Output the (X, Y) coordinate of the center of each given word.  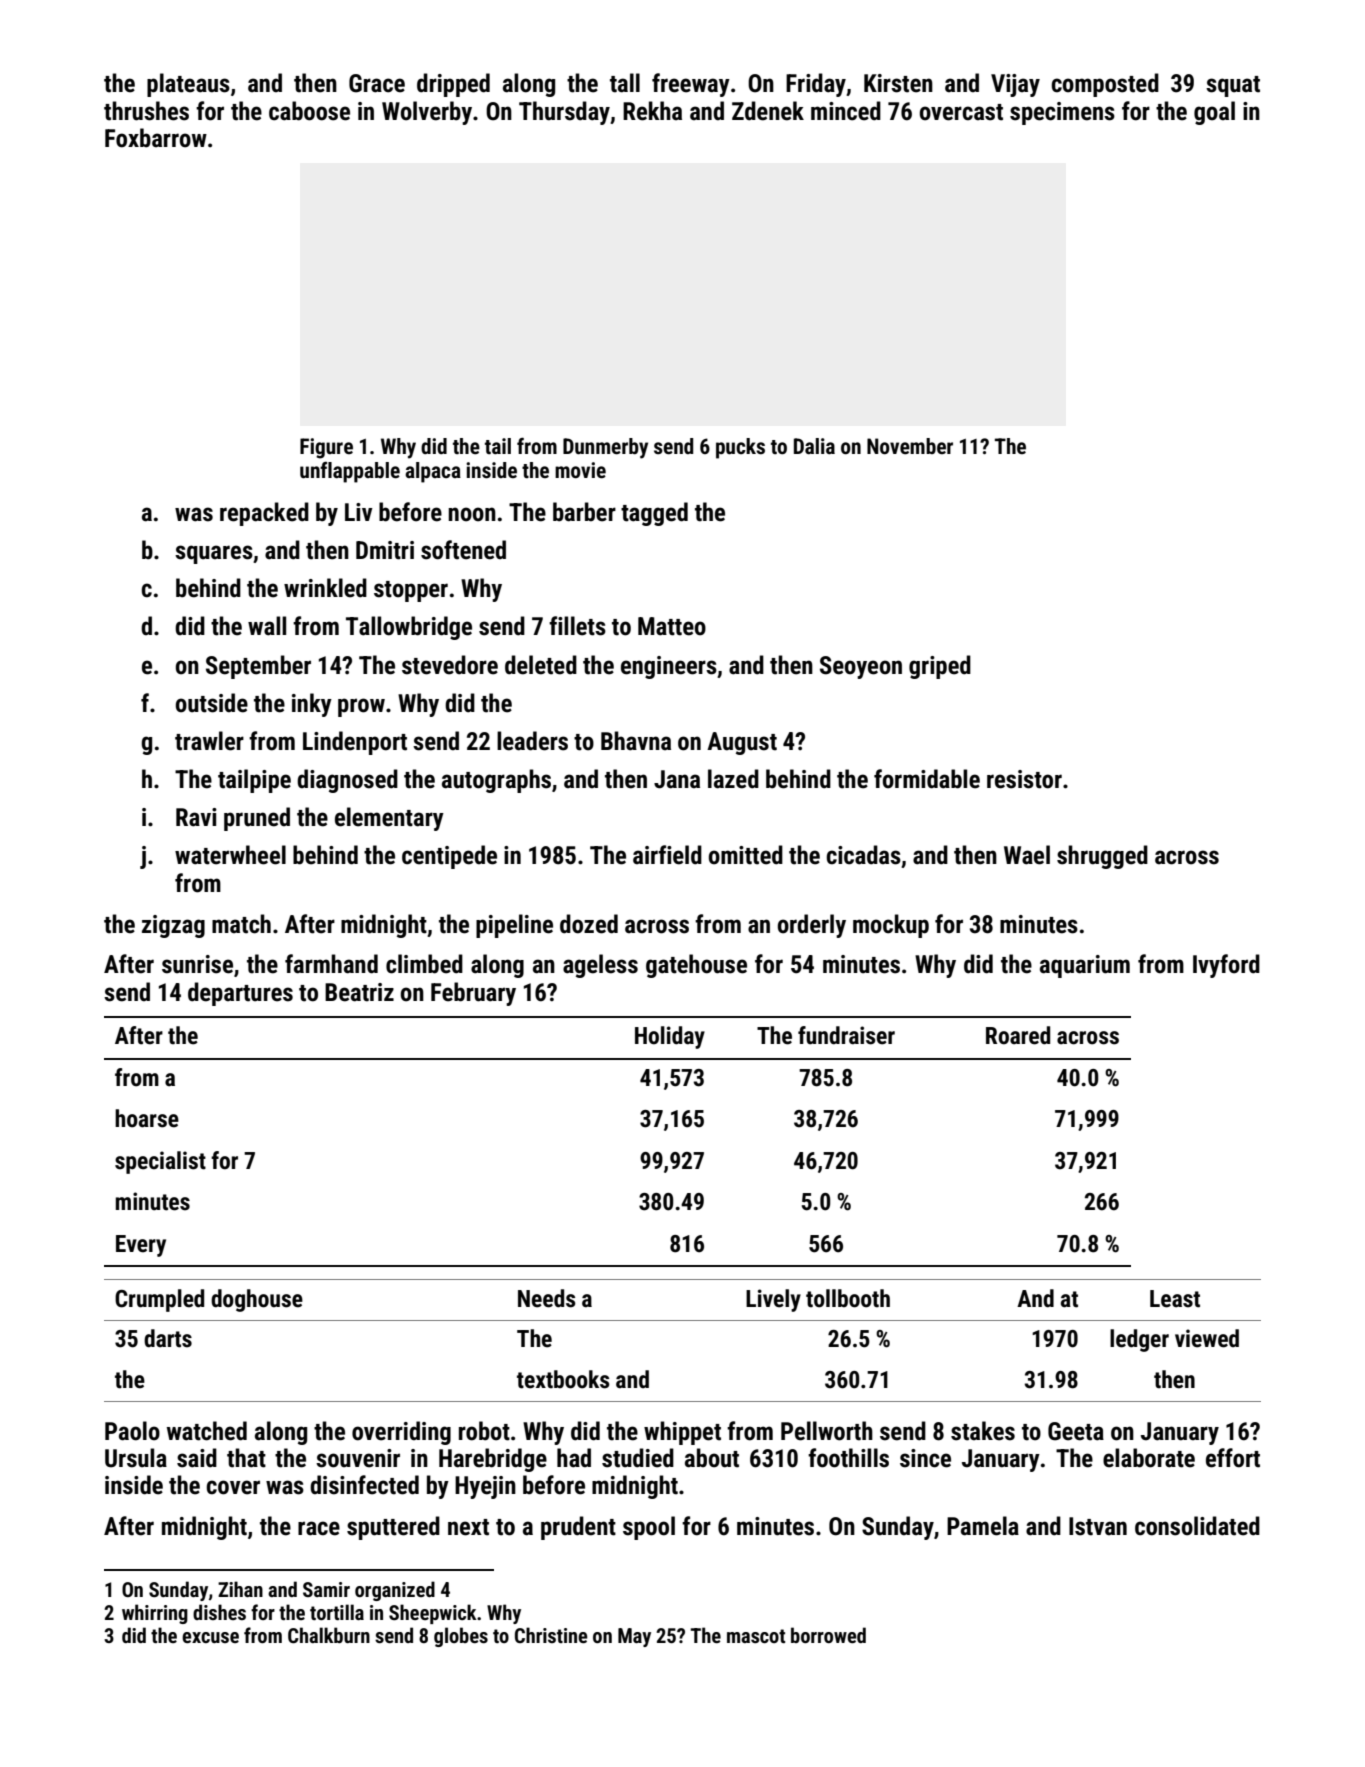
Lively (773, 1300)
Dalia (814, 446)
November (910, 446)
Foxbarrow (156, 138)
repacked (264, 514)
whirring (155, 1614)
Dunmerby (605, 448)
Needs (547, 1298)
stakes (983, 1431)
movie (580, 470)
